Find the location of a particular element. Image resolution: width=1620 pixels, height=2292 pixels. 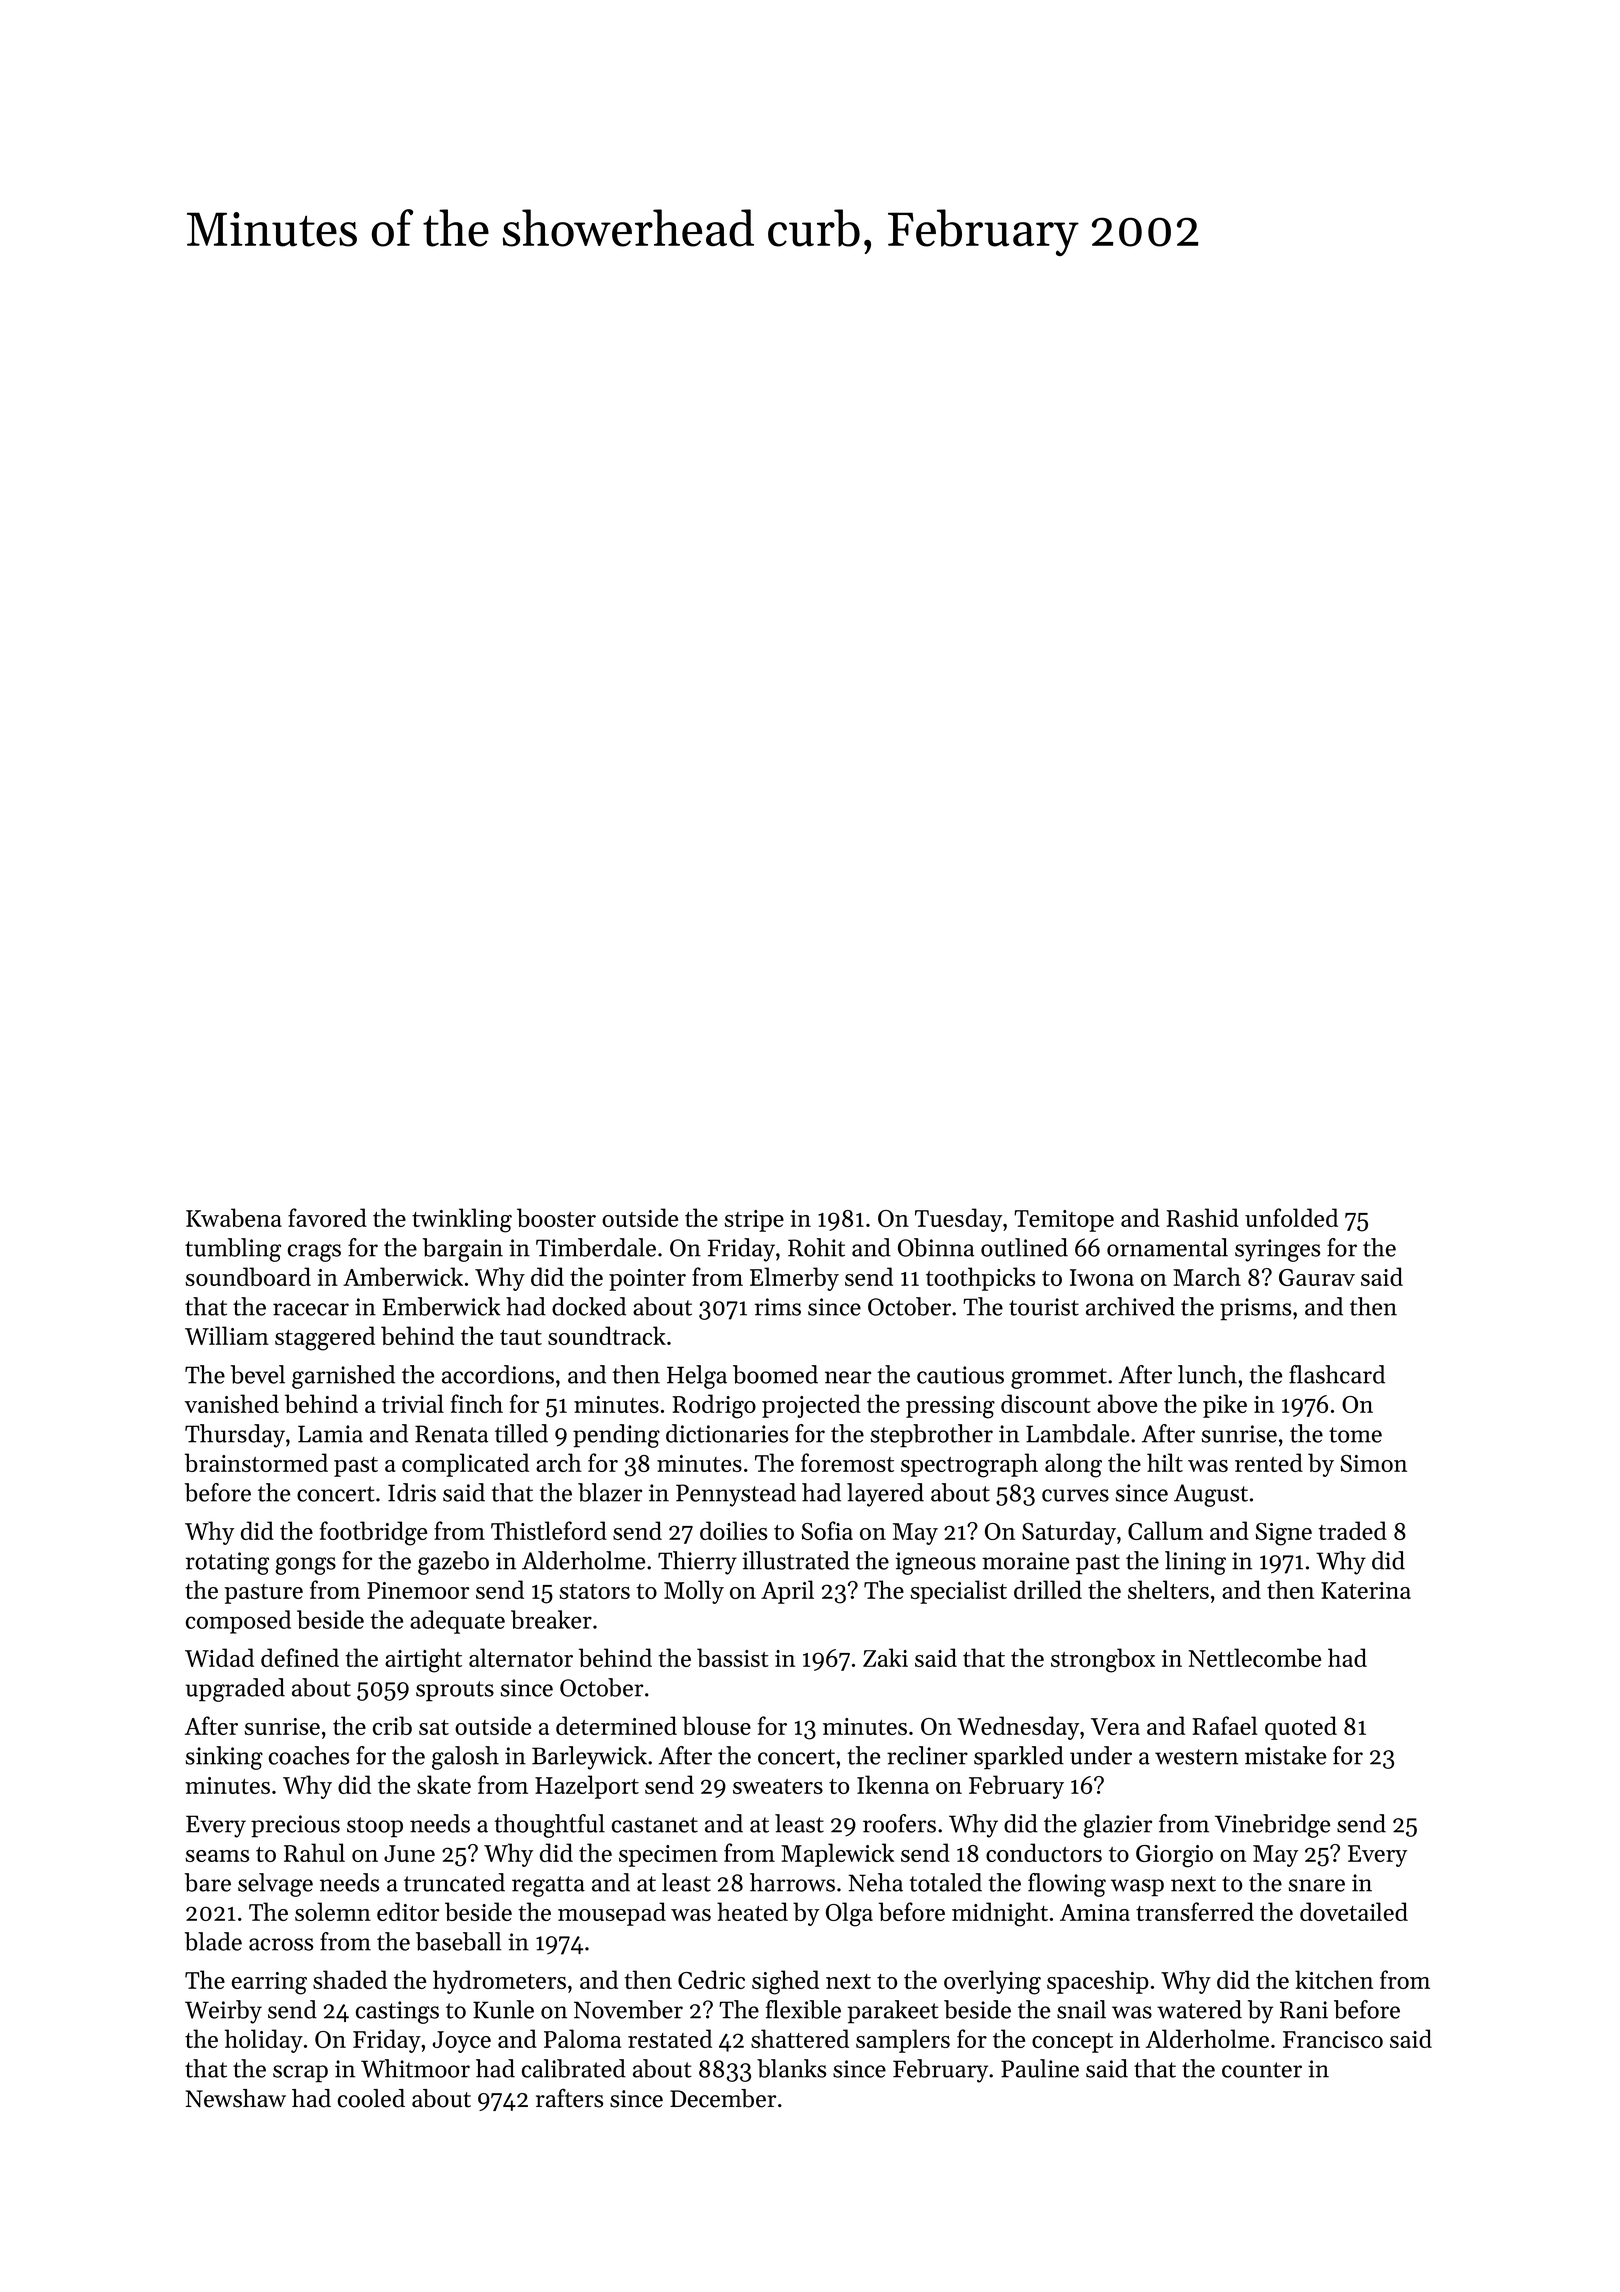

counter is located at coordinates (1262, 2070).
